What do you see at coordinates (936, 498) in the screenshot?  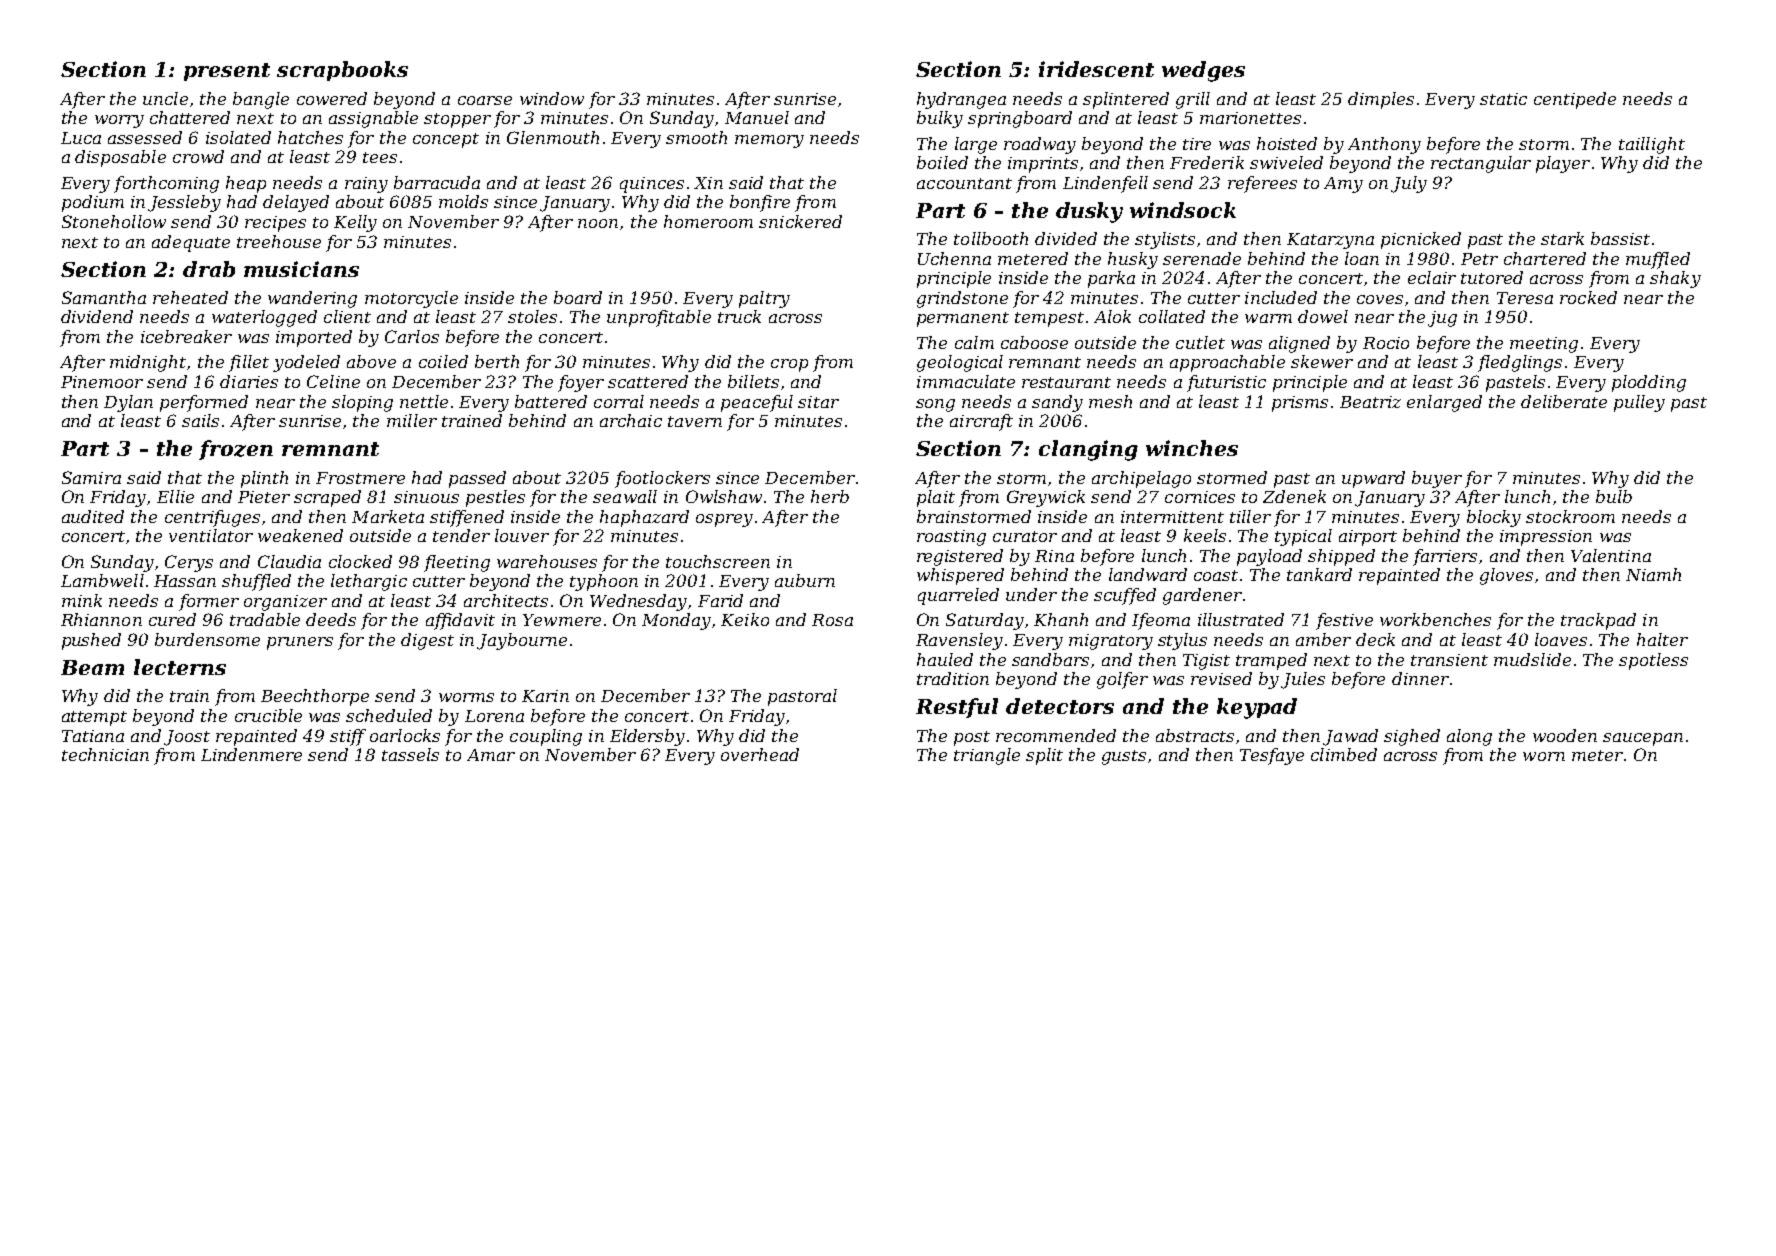 I see `plait` at bounding box center [936, 498].
